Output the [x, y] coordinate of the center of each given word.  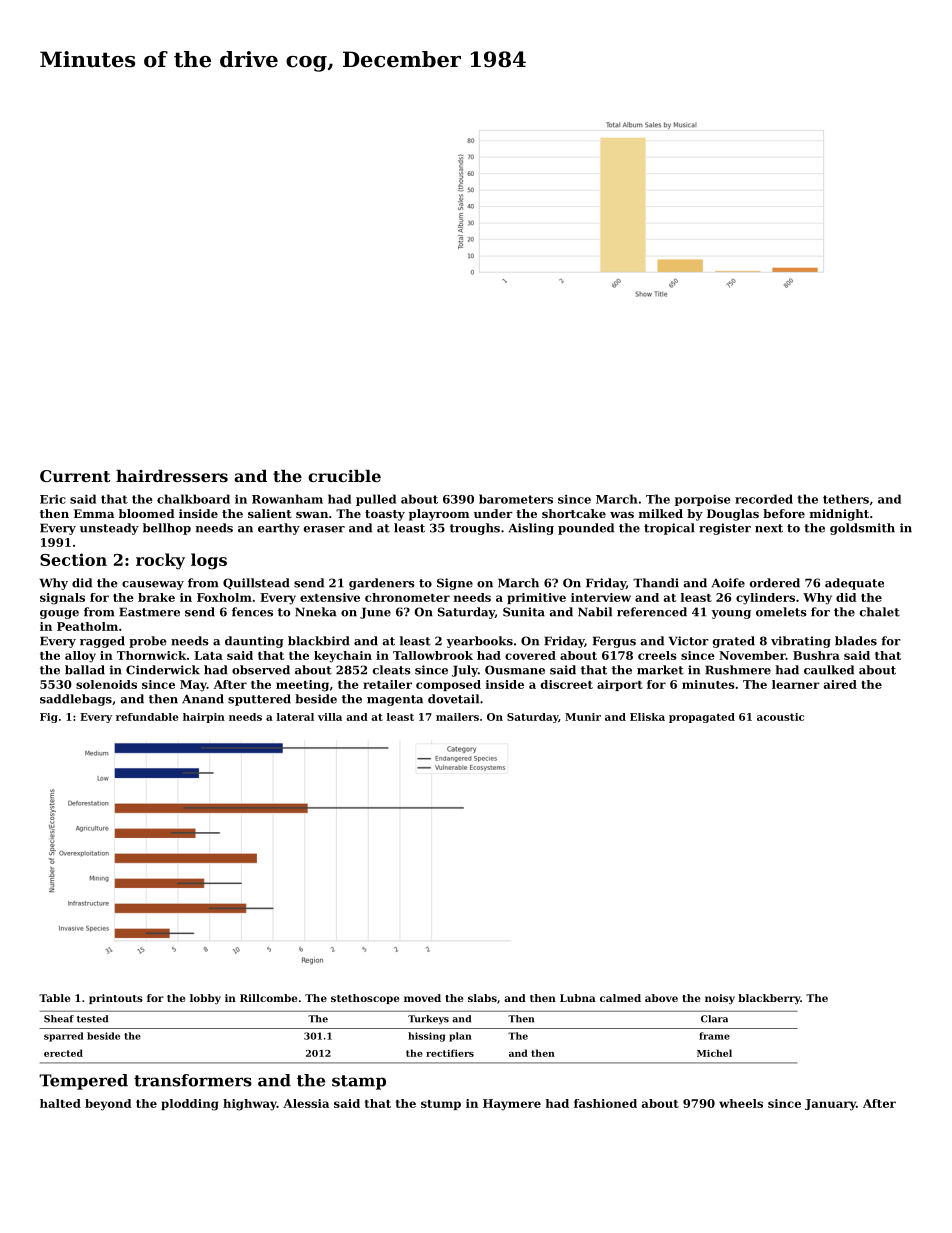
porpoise [703, 500]
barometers [516, 499]
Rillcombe [268, 998]
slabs [482, 998]
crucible [344, 476]
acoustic [780, 717]
